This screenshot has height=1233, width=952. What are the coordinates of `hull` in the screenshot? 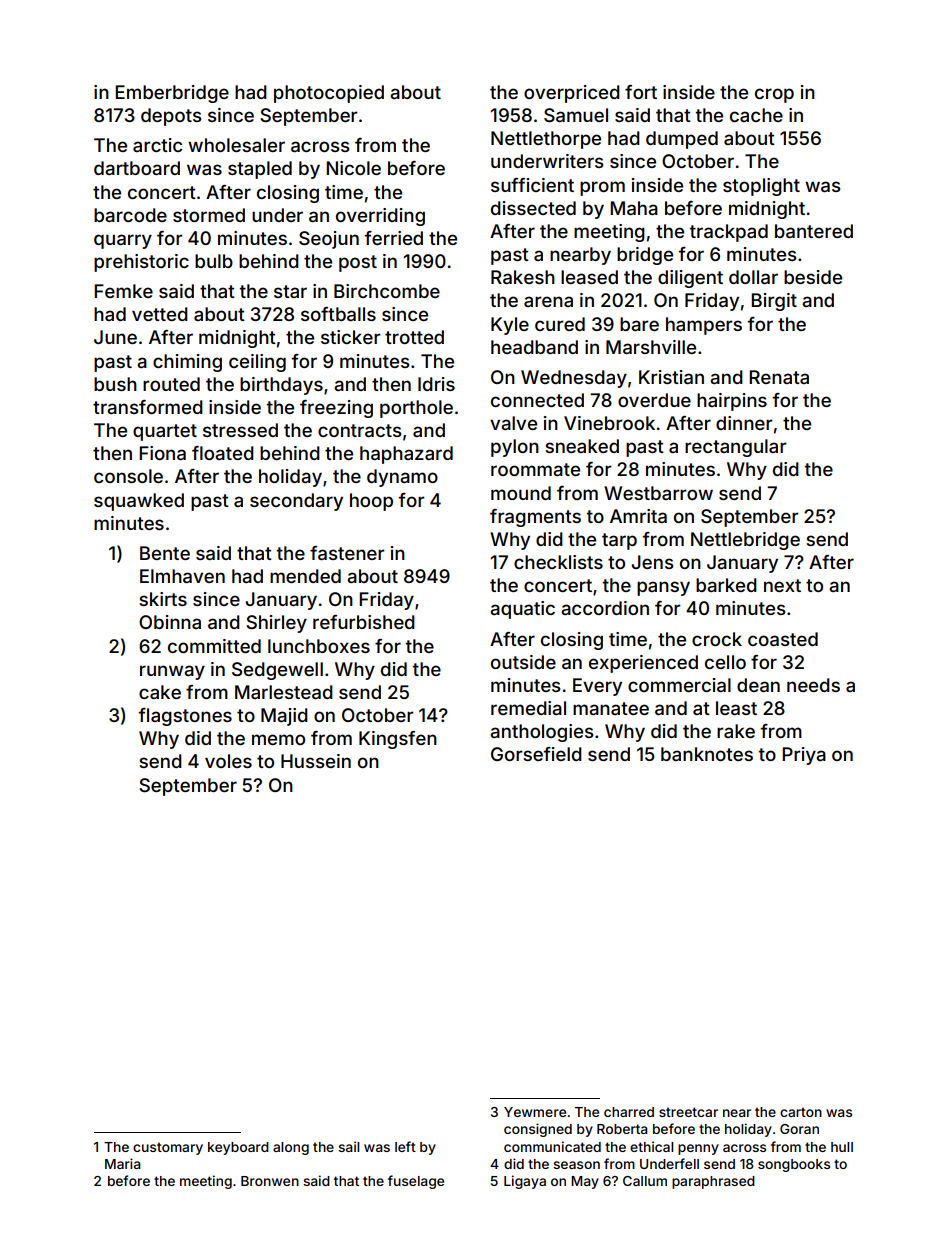 It's located at (842, 1147).
